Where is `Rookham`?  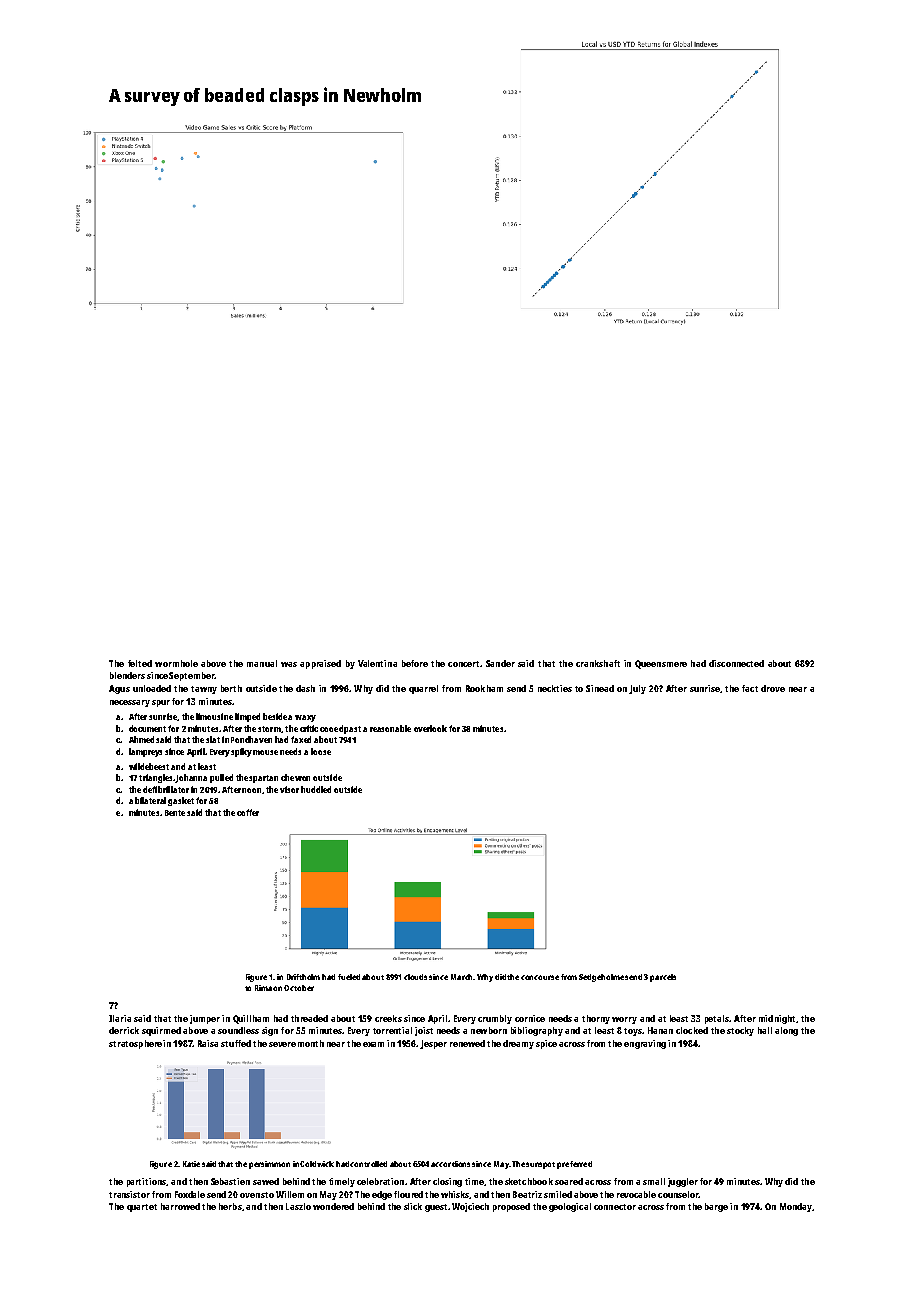
Rookham is located at coordinates (484, 688).
